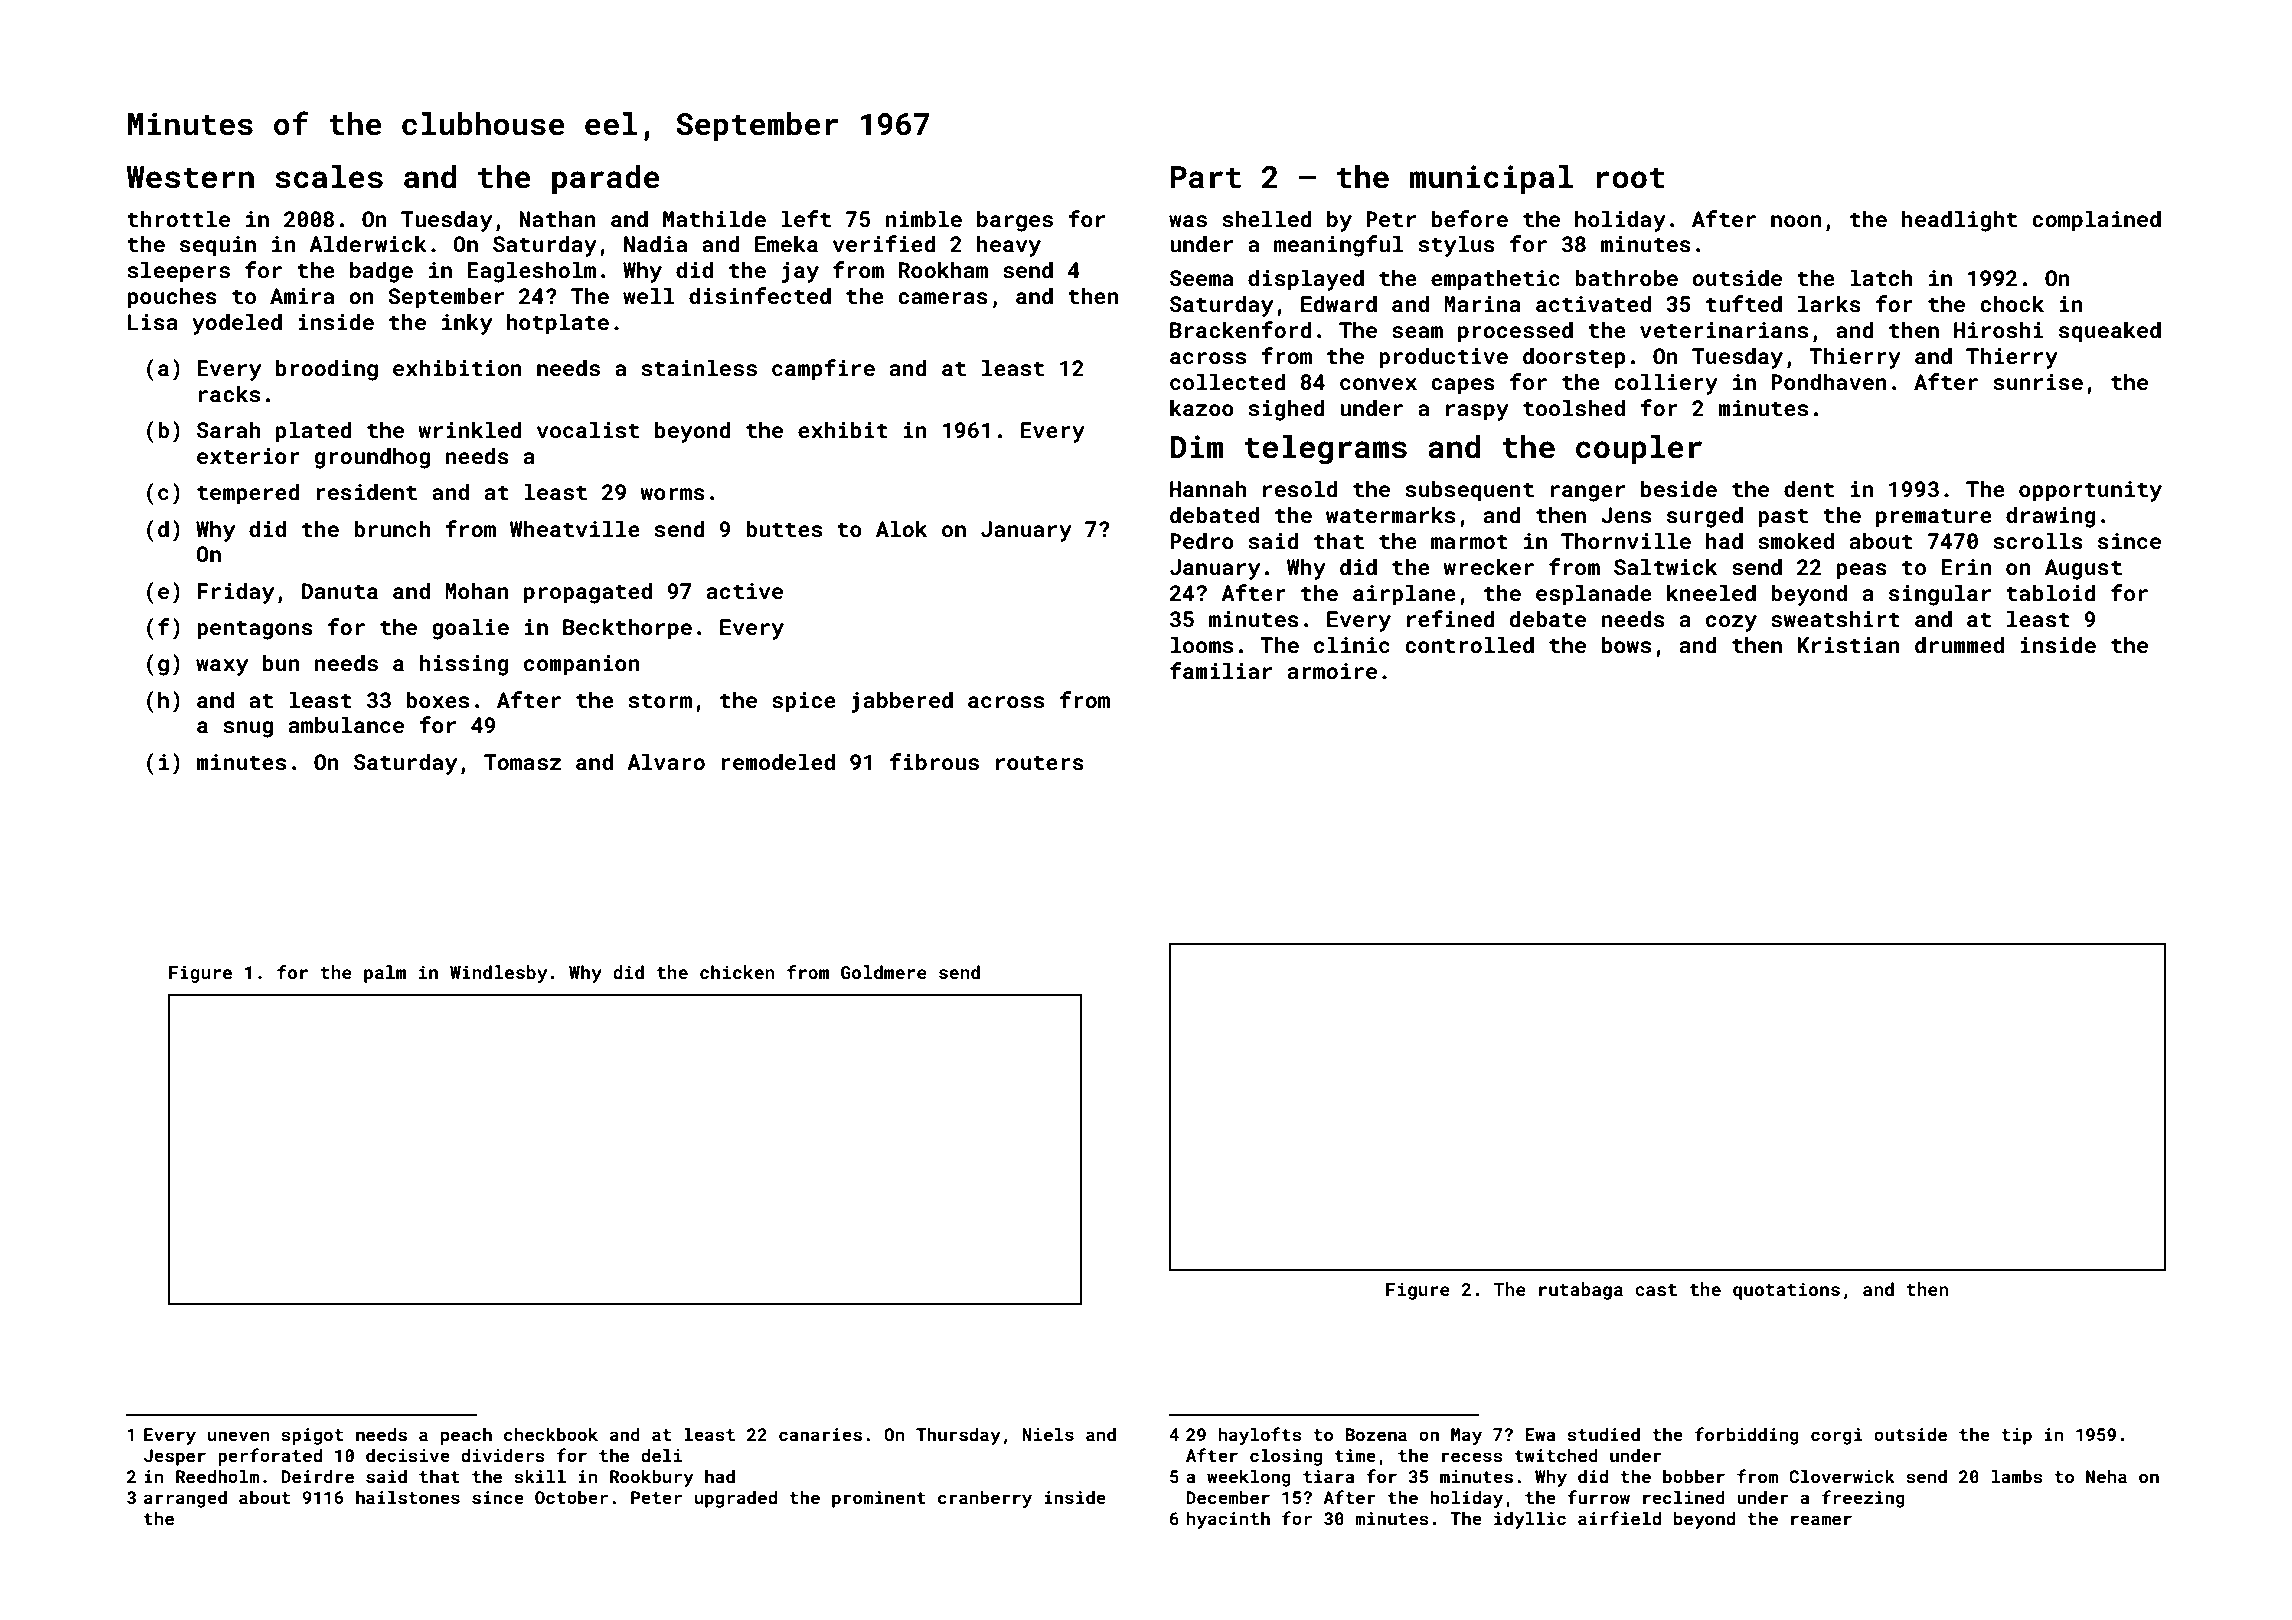 The width and height of the screenshot is (2292, 1620). Describe the element at coordinates (1786, 1291) in the screenshot. I see `quotations` at that location.
